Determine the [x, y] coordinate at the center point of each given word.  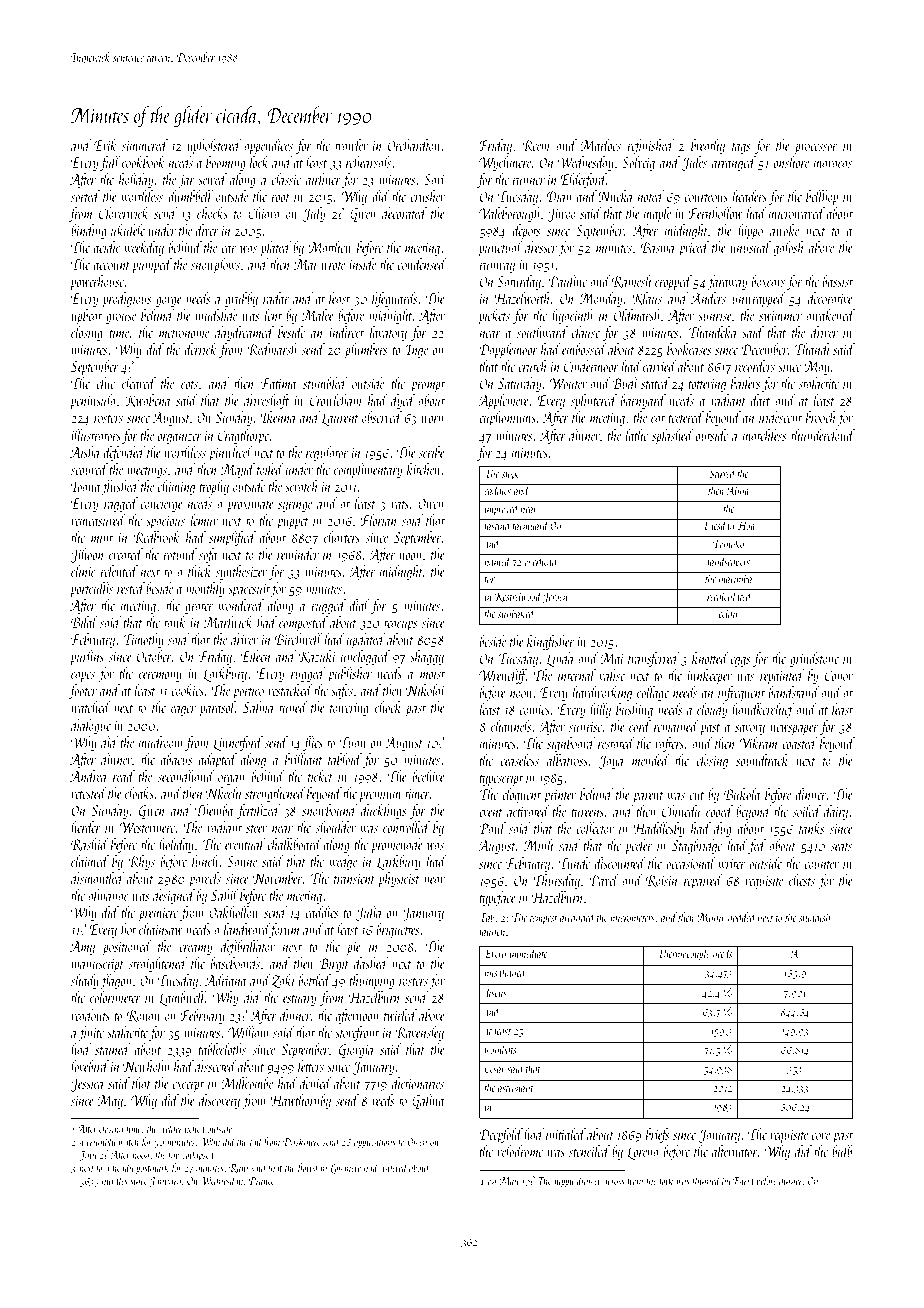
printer [560, 796]
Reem [535, 146]
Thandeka [712, 332]
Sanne [242, 861]
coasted [799, 743]
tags [741, 148]
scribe [432, 452]
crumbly [101, 1142]
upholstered [214, 146]
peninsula [93, 401]
